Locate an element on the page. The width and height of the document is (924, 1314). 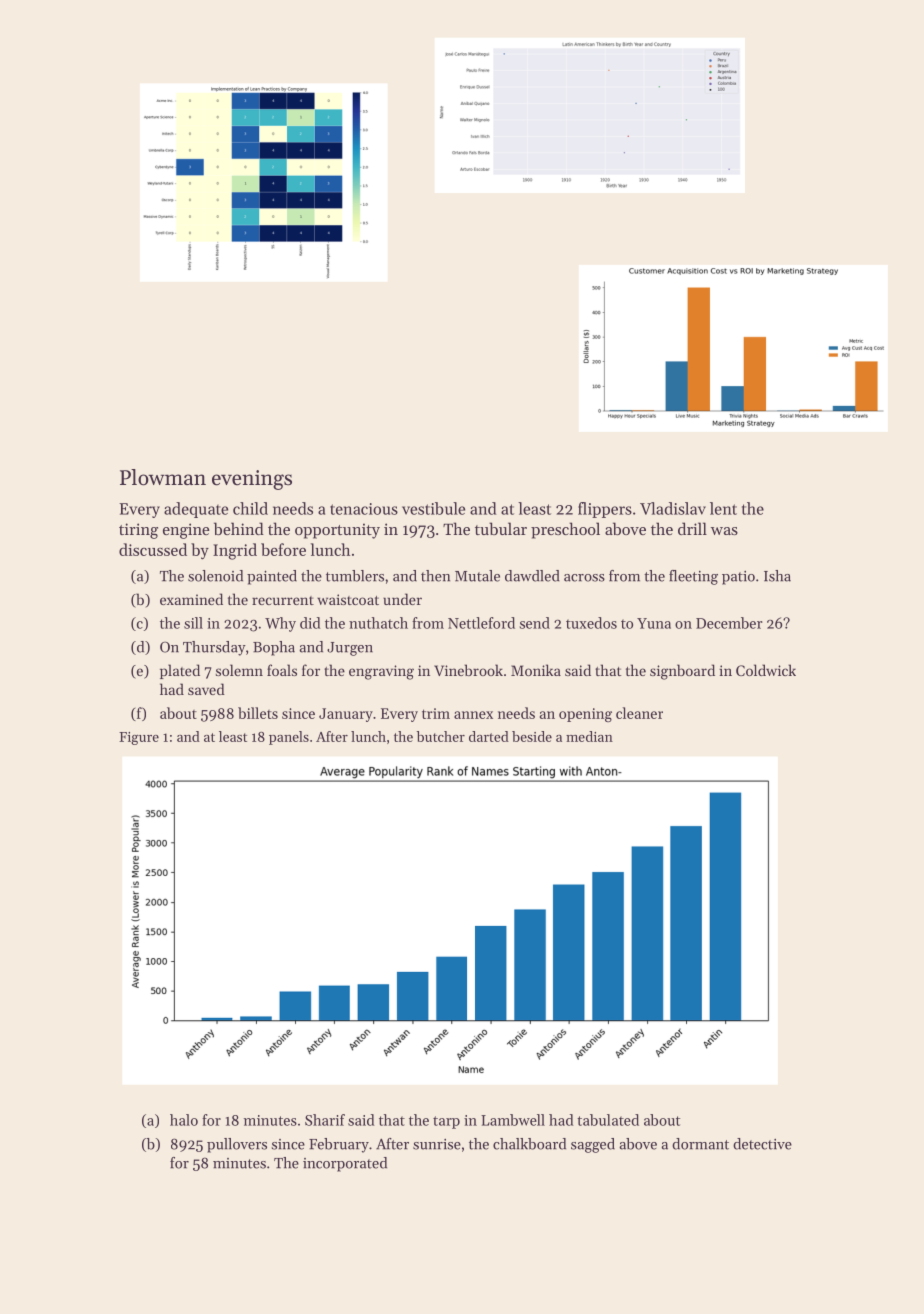
panels is located at coordinates (289, 738).
